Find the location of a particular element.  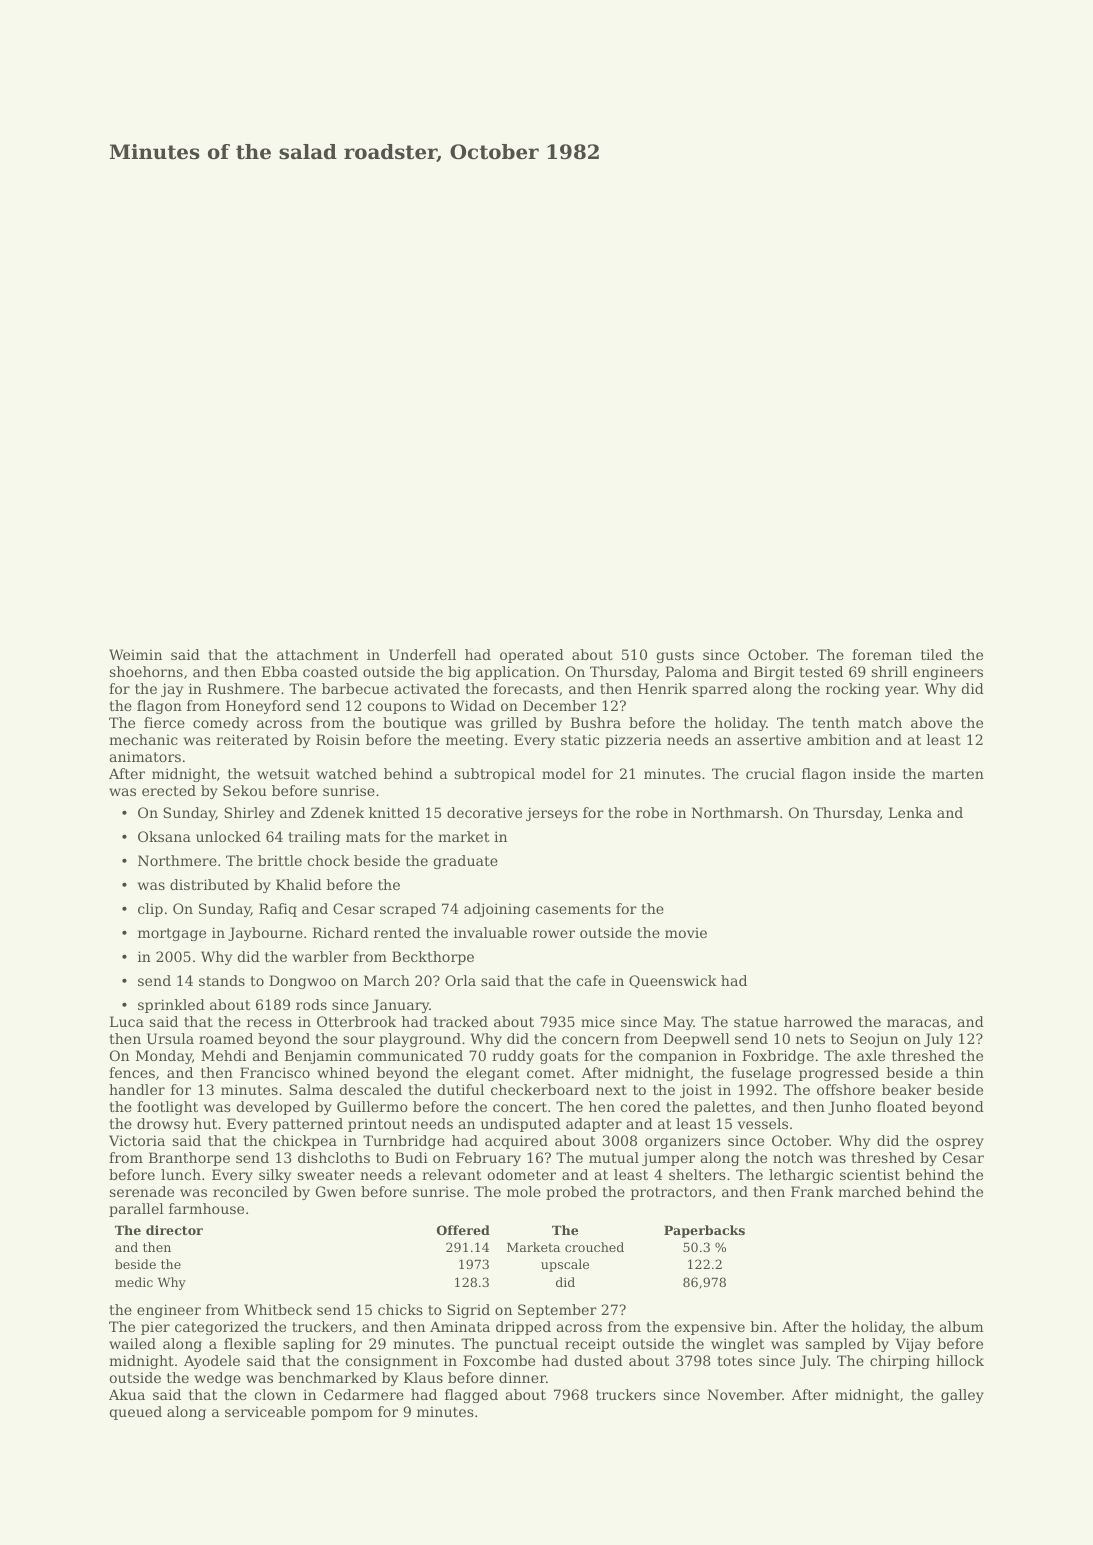

categorized is located at coordinates (217, 1328).
